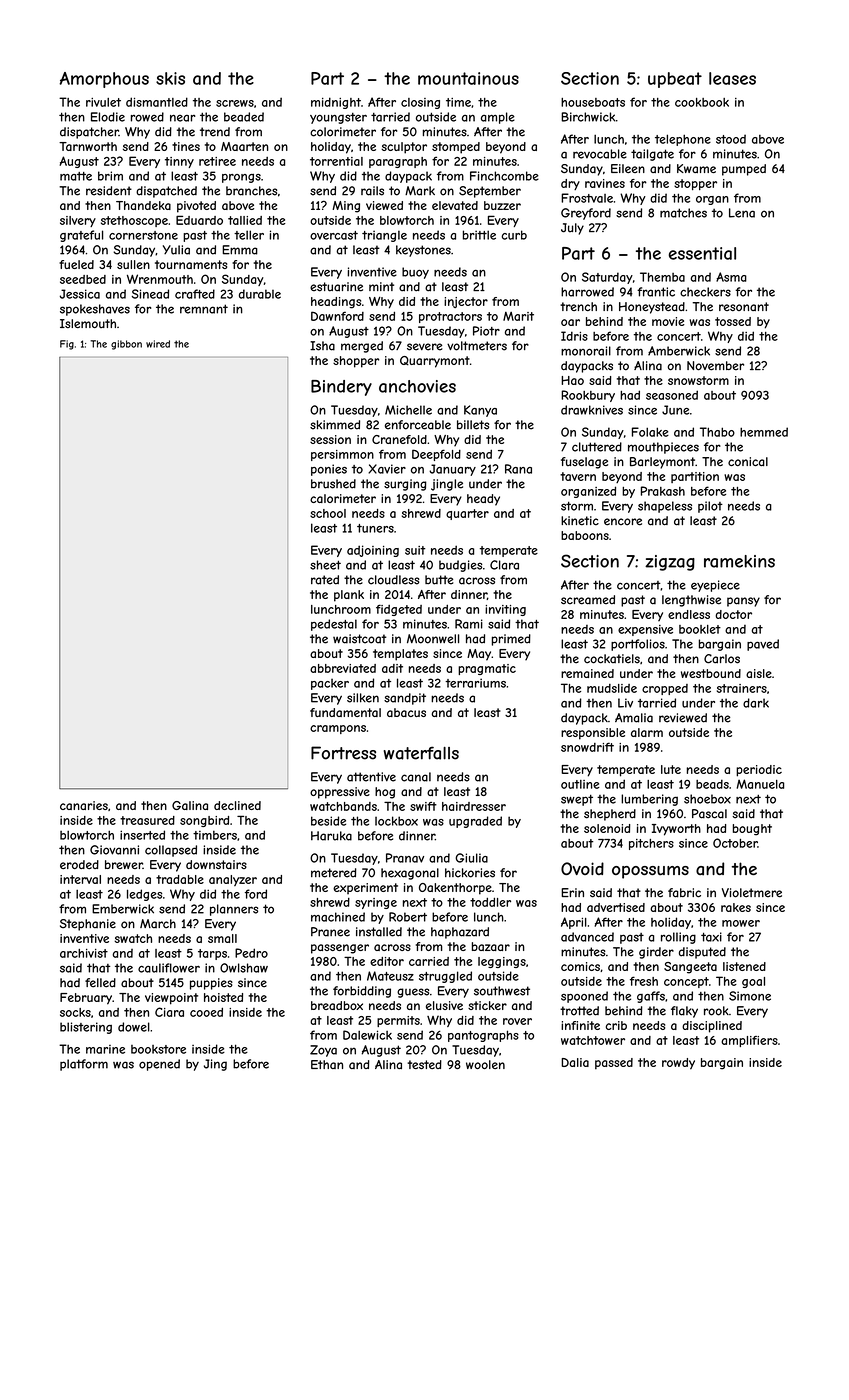 This screenshot has width=849, height=1400. What do you see at coordinates (480, 411) in the screenshot?
I see `Kanya` at bounding box center [480, 411].
